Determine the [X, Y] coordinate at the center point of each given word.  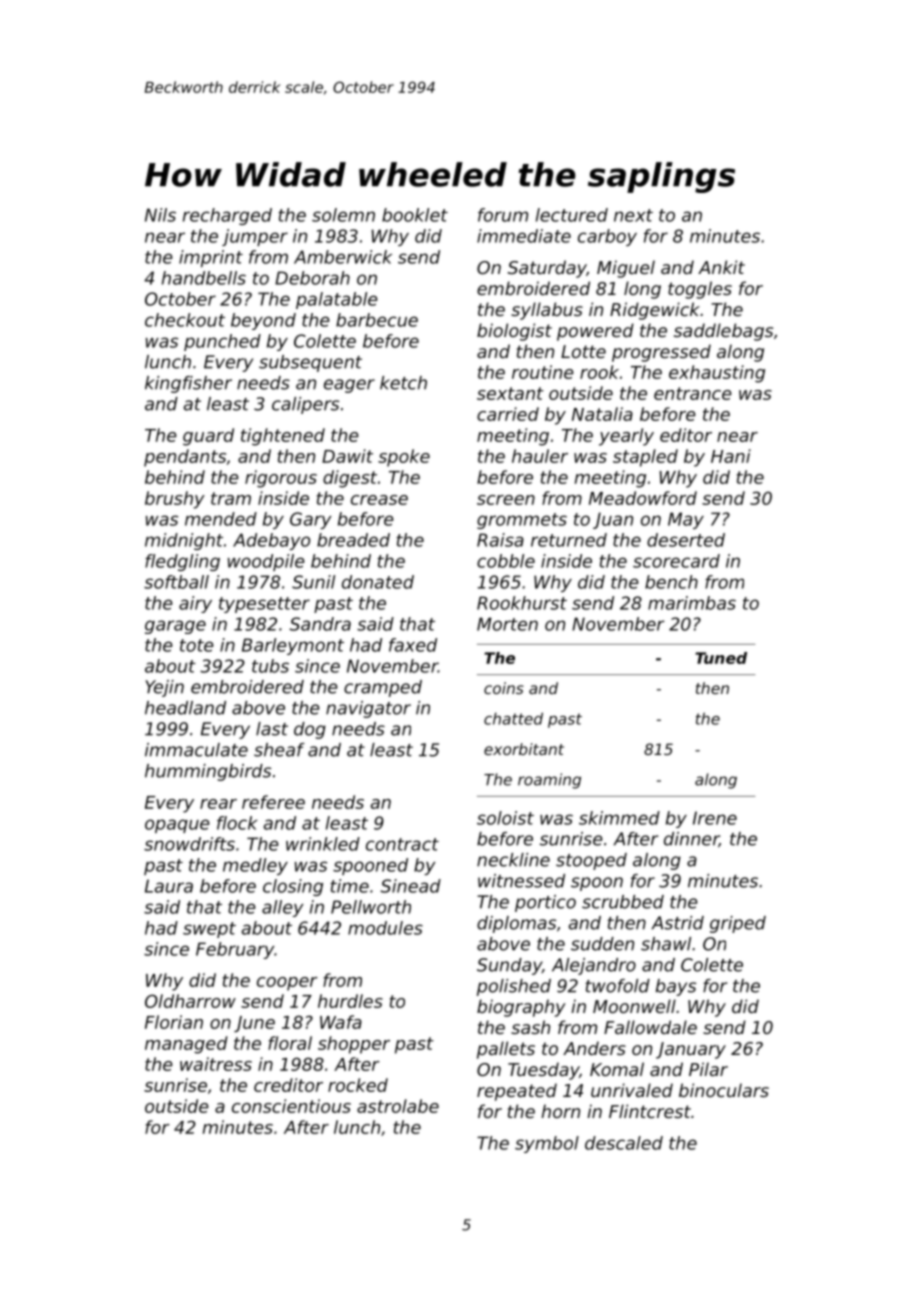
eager [349, 386]
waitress [216, 1064]
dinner [691, 840]
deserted [686, 540]
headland [185, 708]
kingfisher [188, 384]
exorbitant [524, 749]
